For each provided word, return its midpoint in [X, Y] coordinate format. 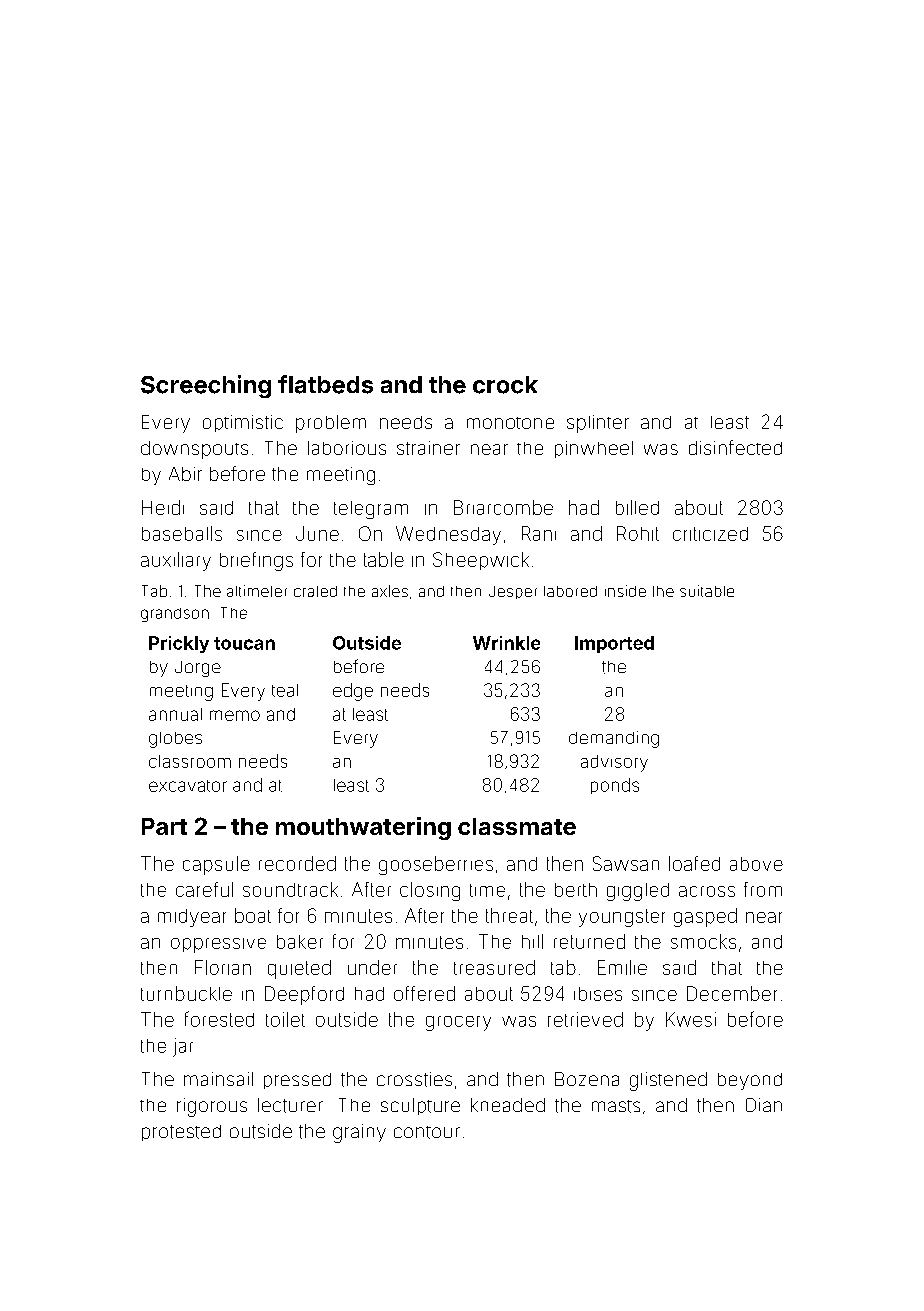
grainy [359, 1133]
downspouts [194, 450]
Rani [539, 533]
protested [181, 1133]
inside [625, 591]
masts [616, 1106]
